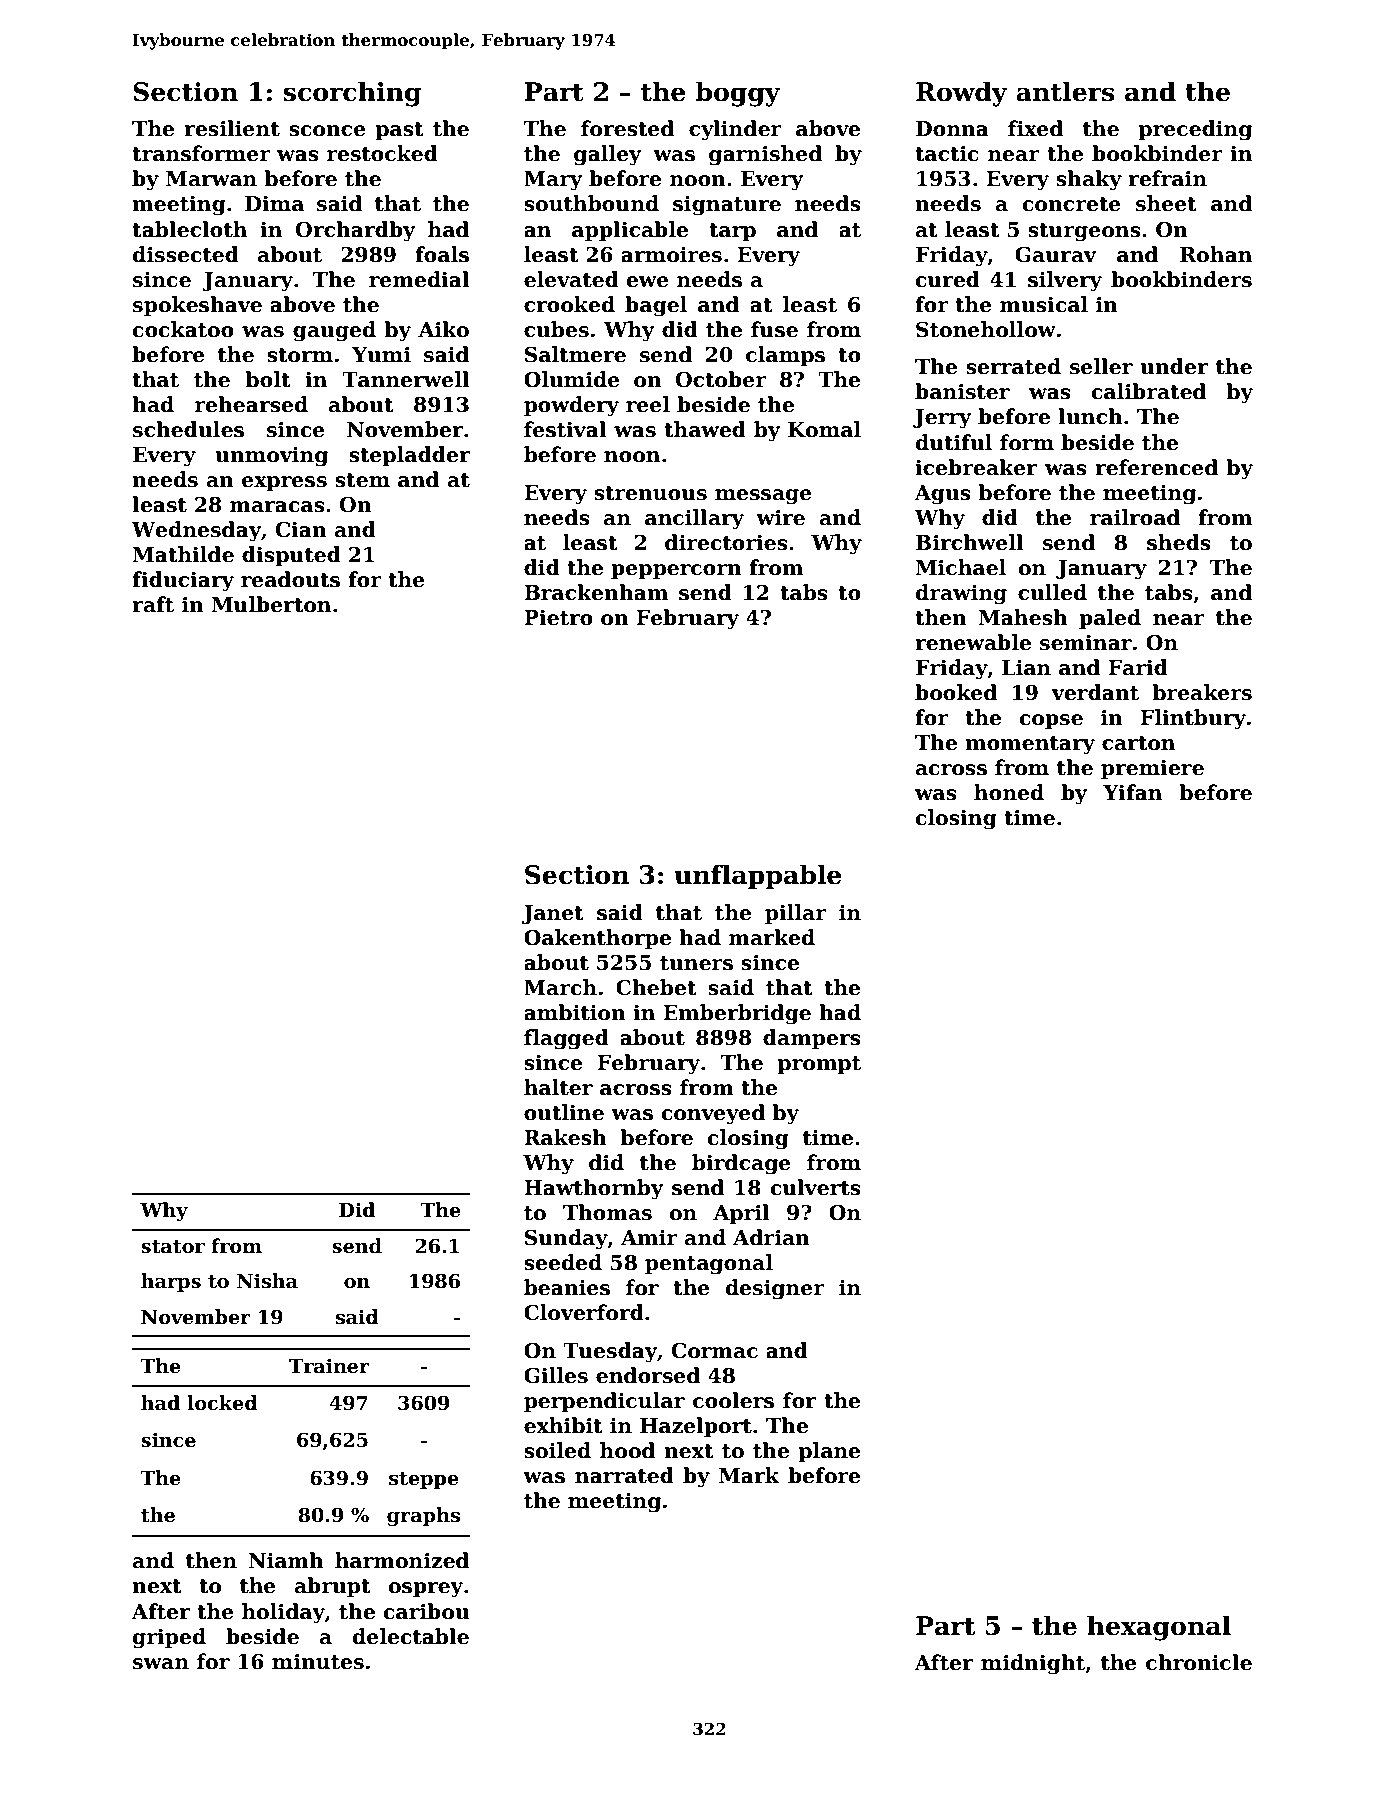 The width and height of the image is (1385, 1793). Describe the element at coordinates (627, 128) in the image. I see `forested` at that location.
